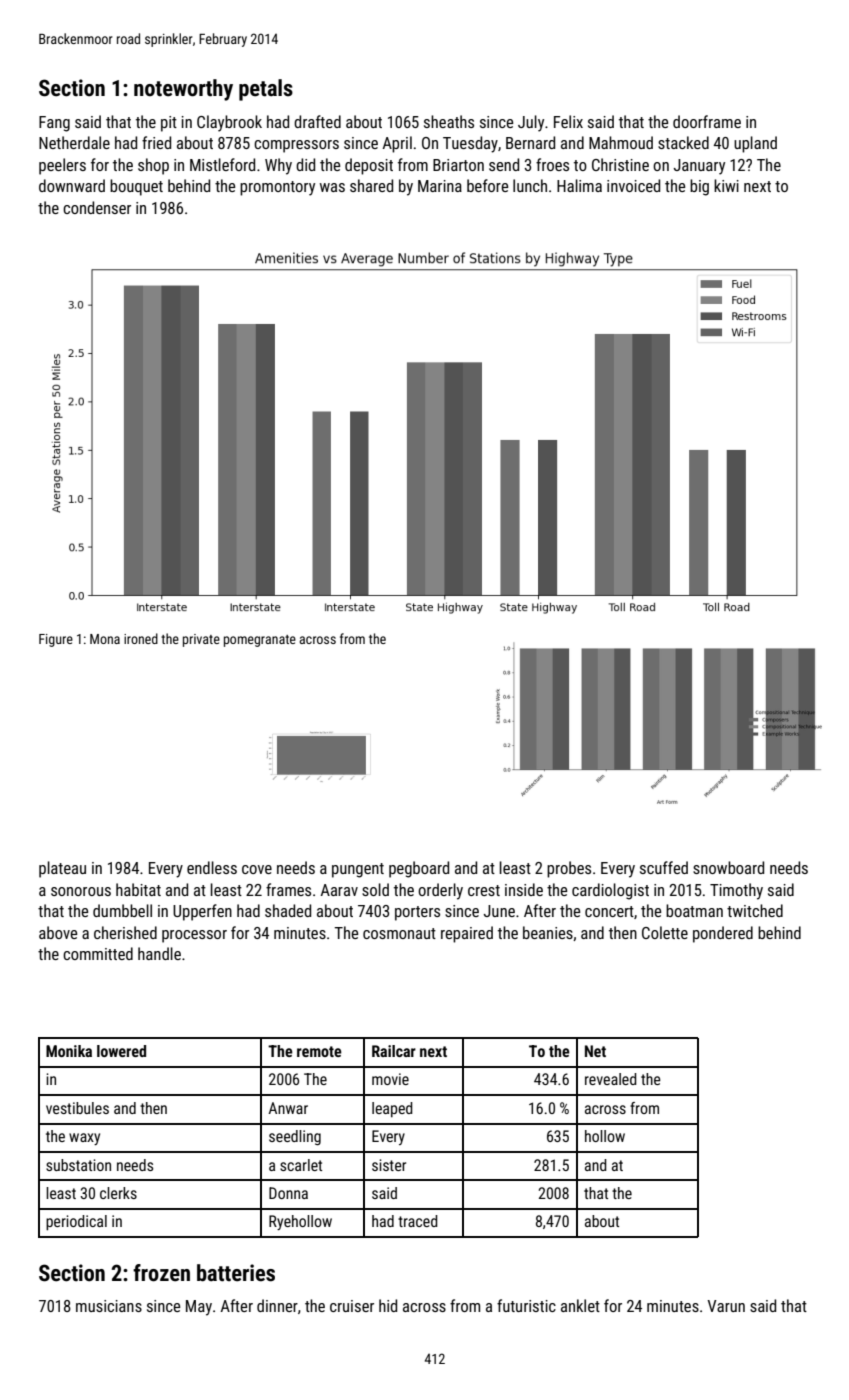 The width and height of the screenshot is (849, 1400). What do you see at coordinates (109, 1306) in the screenshot?
I see `musicians` at bounding box center [109, 1306].
